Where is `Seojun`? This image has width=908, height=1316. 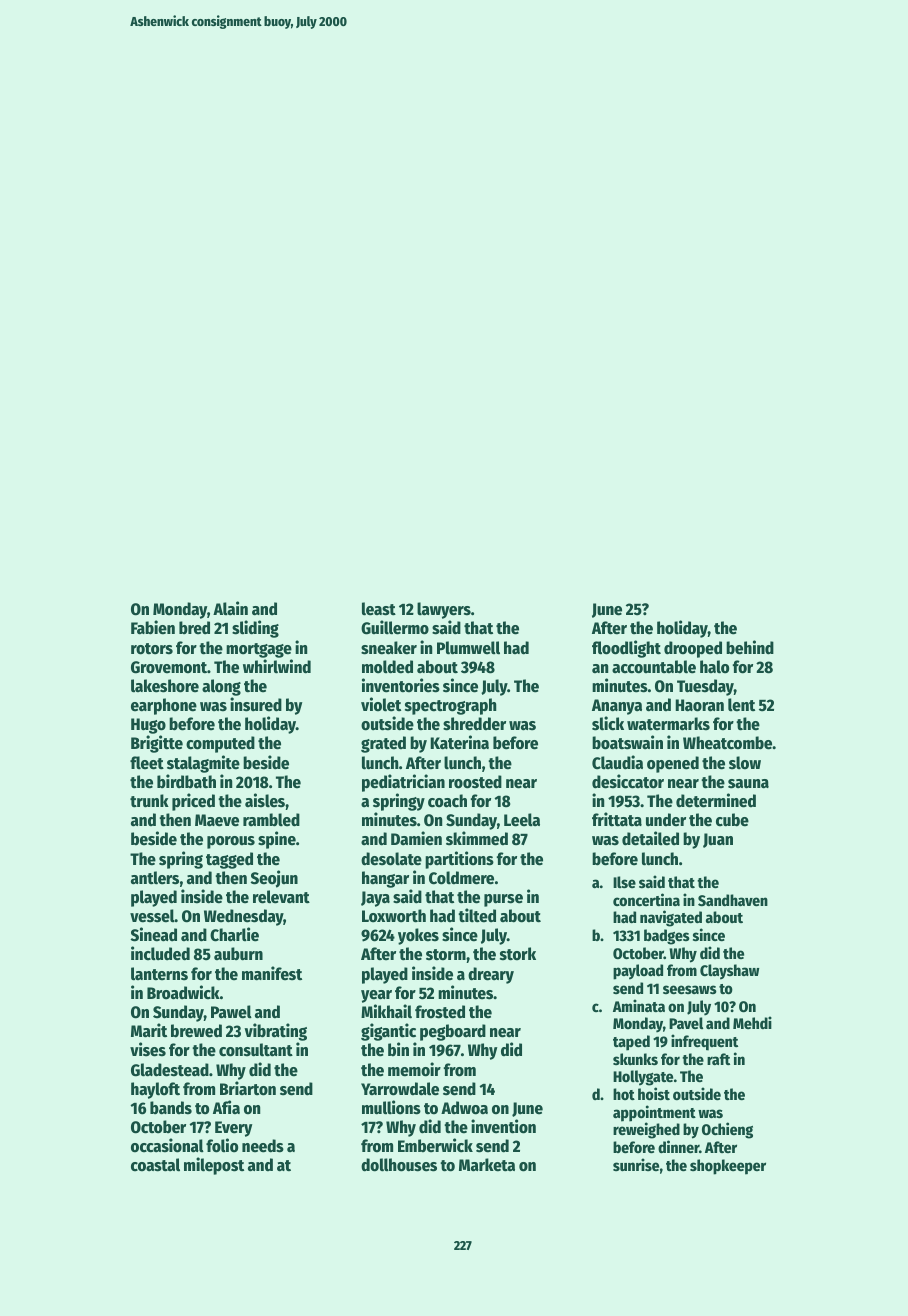 Seojun is located at coordinates (274, 879).
